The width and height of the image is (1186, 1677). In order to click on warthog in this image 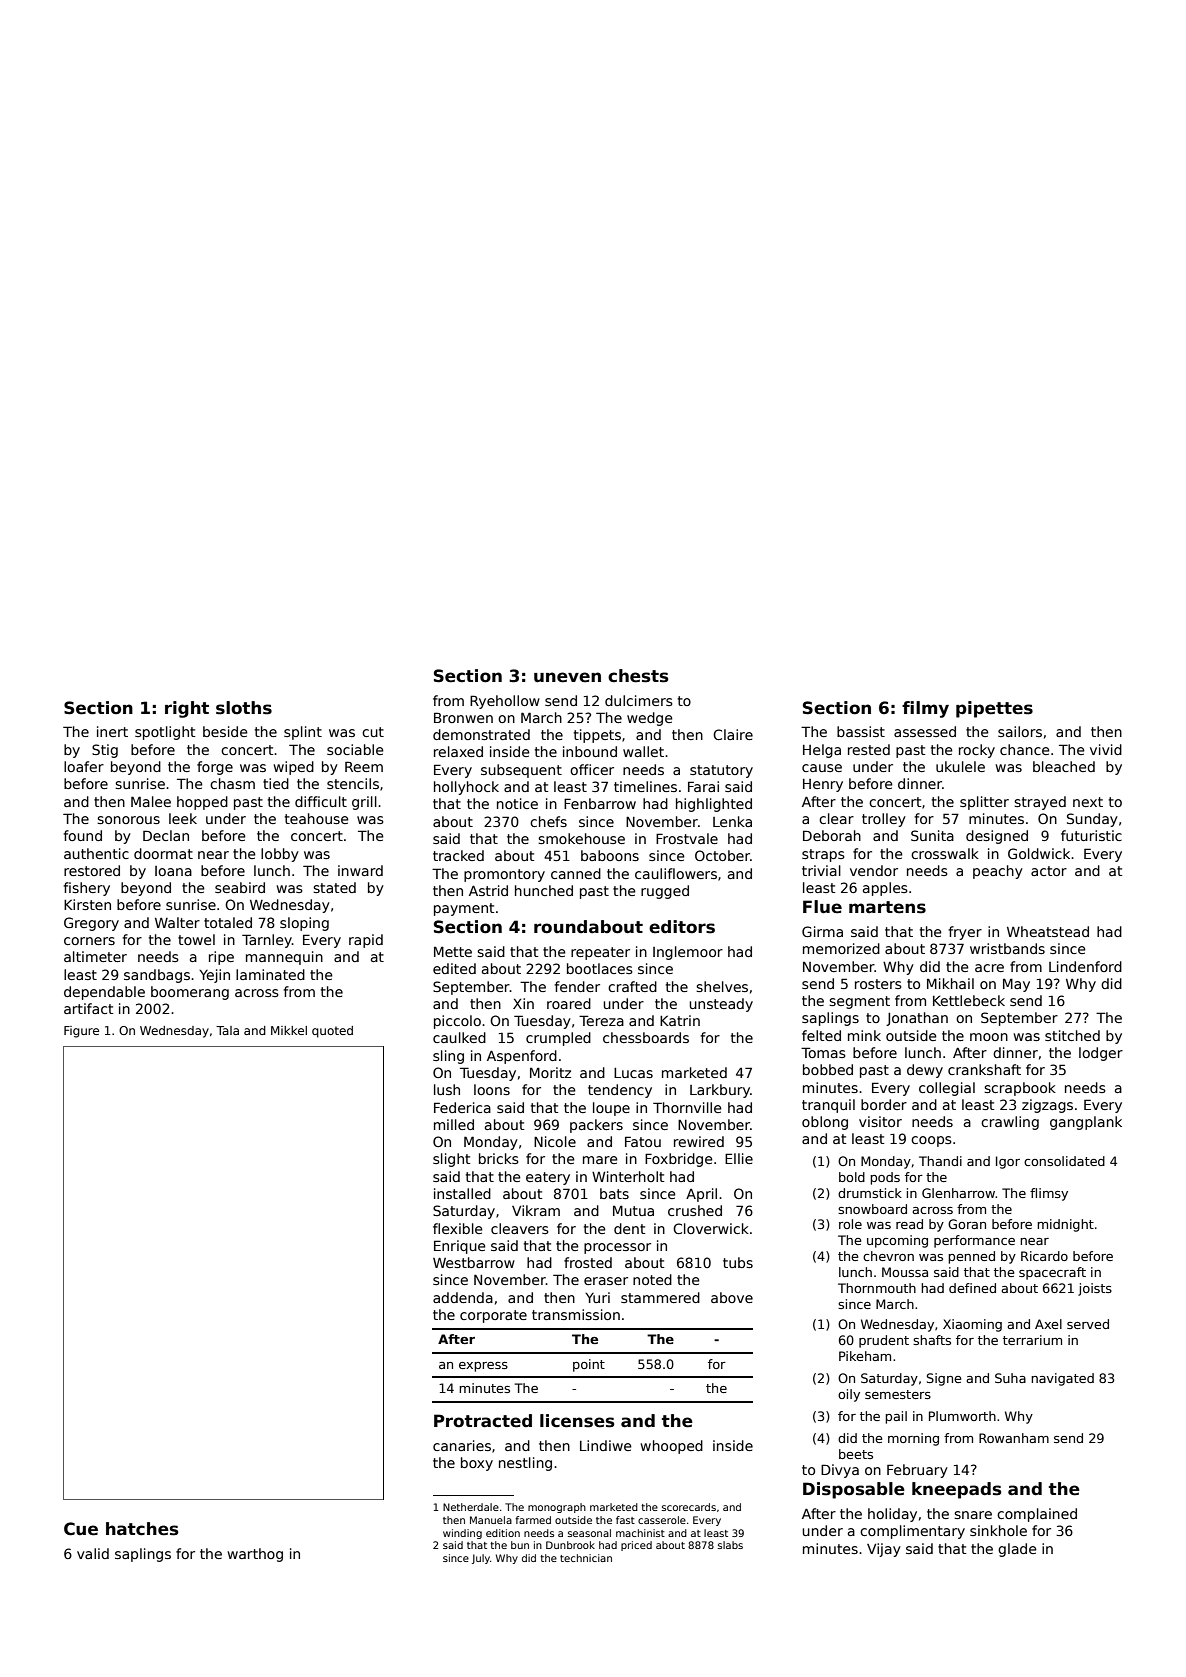, I will do `click(255, 1555)`.
